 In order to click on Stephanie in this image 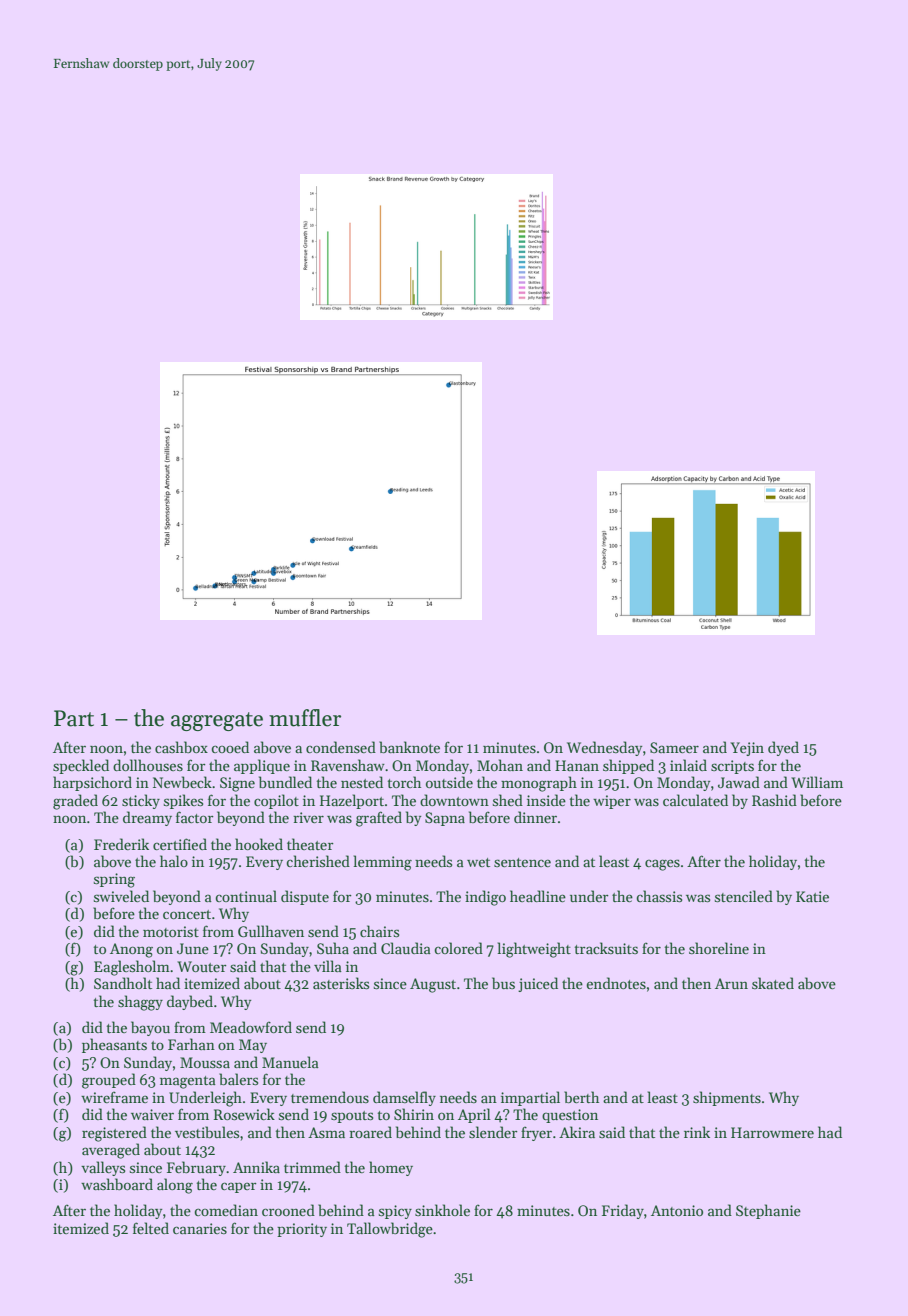, I will do `click(768, 1211)`.
